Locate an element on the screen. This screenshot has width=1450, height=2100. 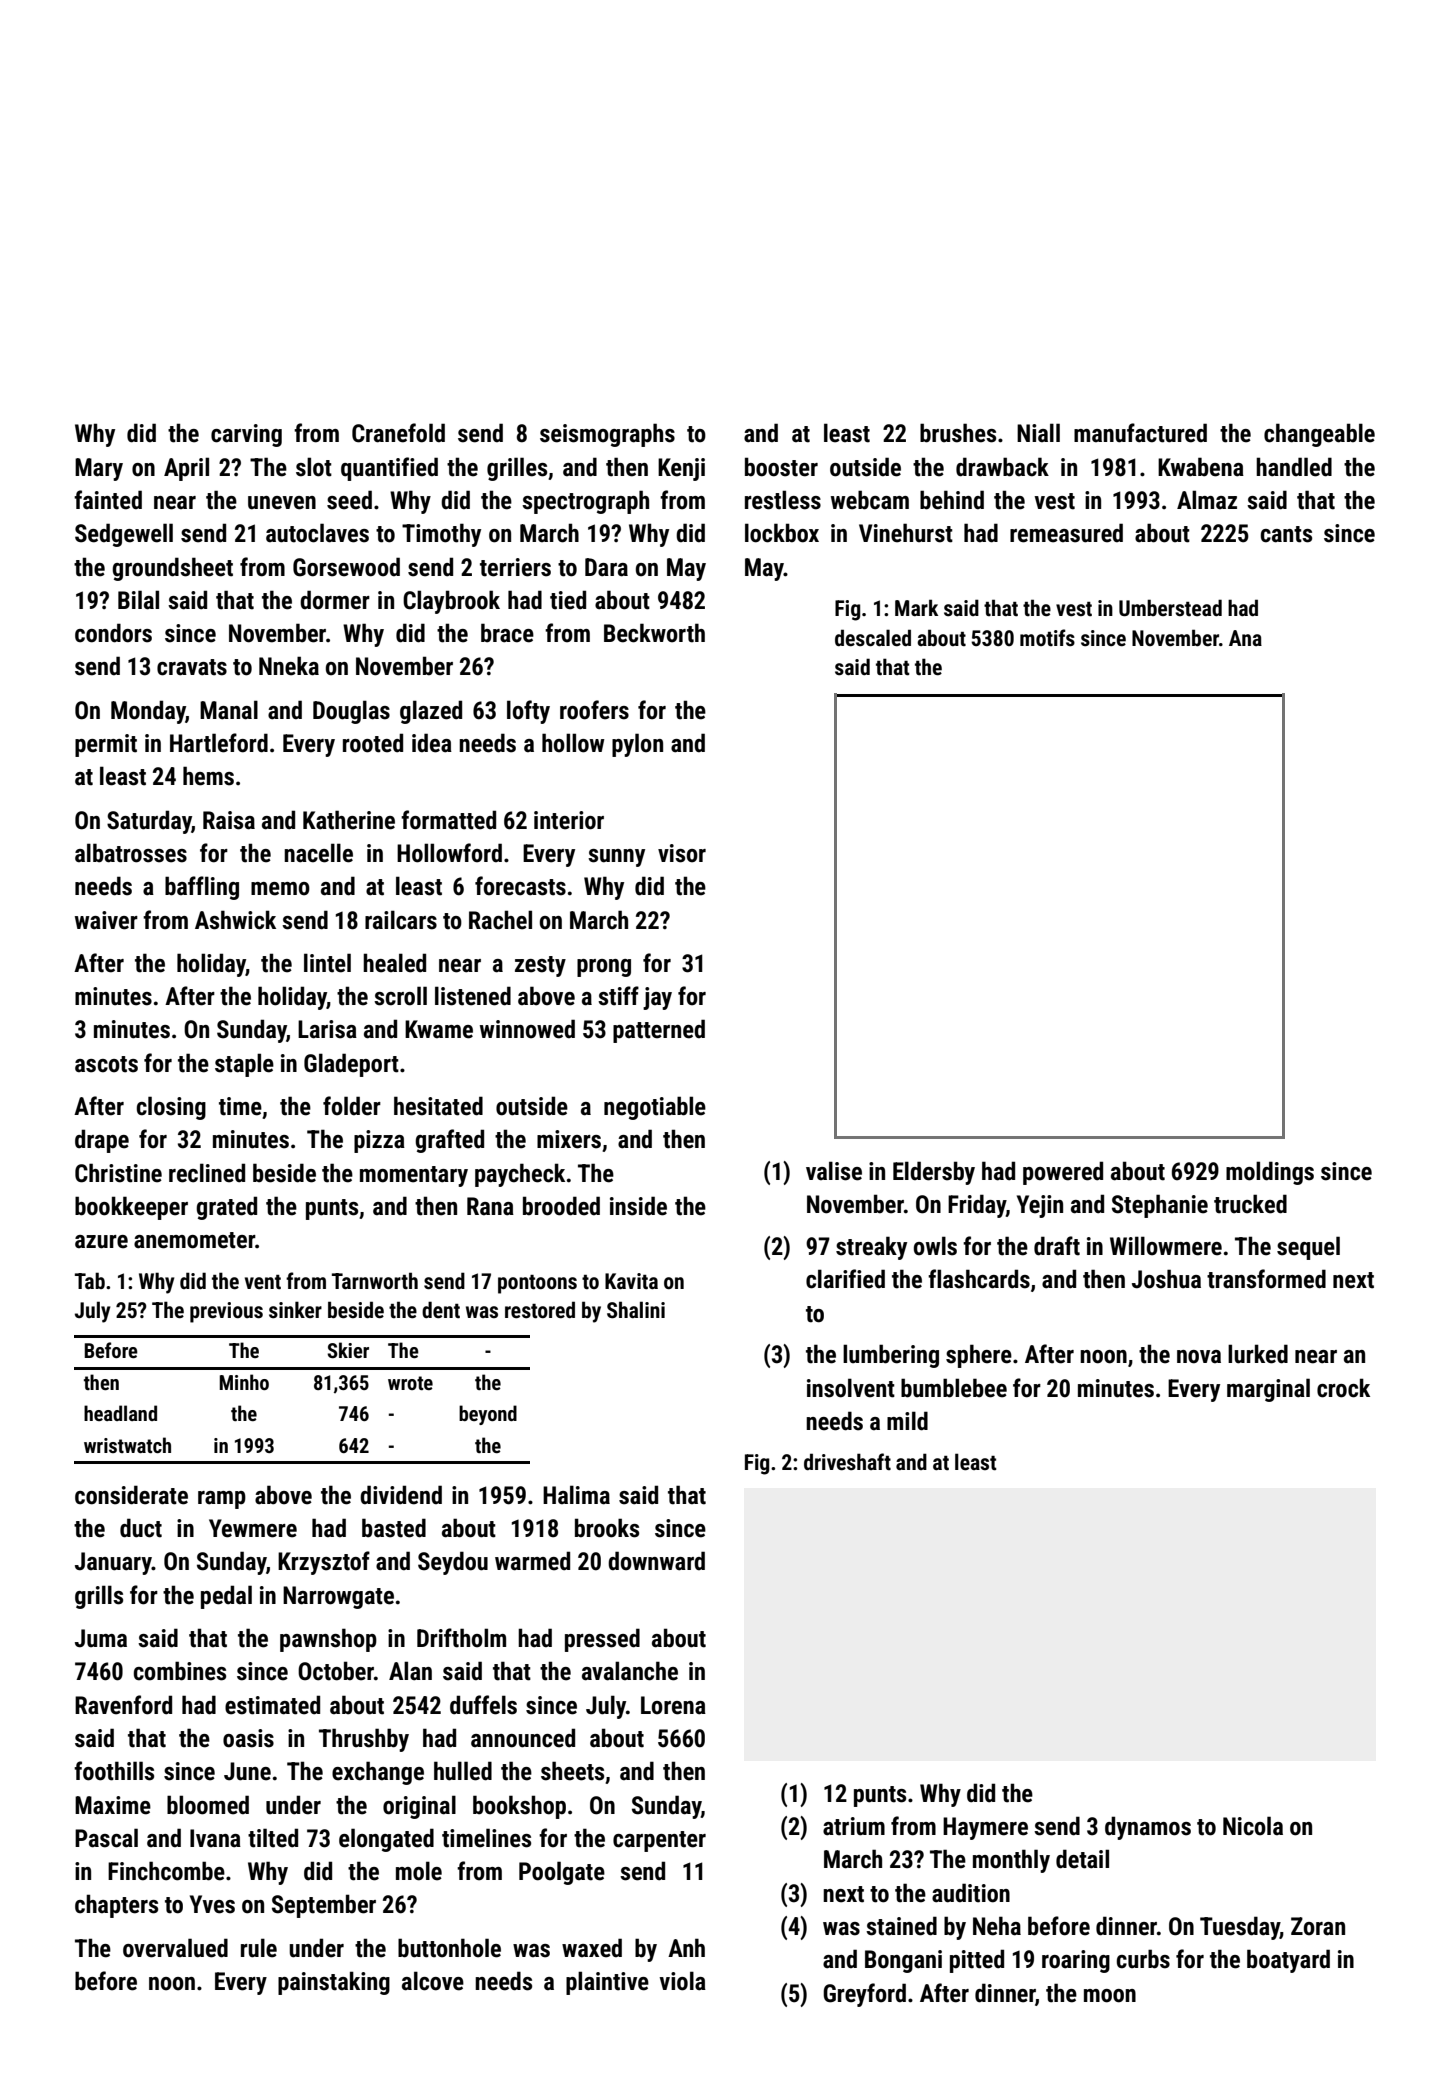
Greyford is located at coordinates (864, 1995).
